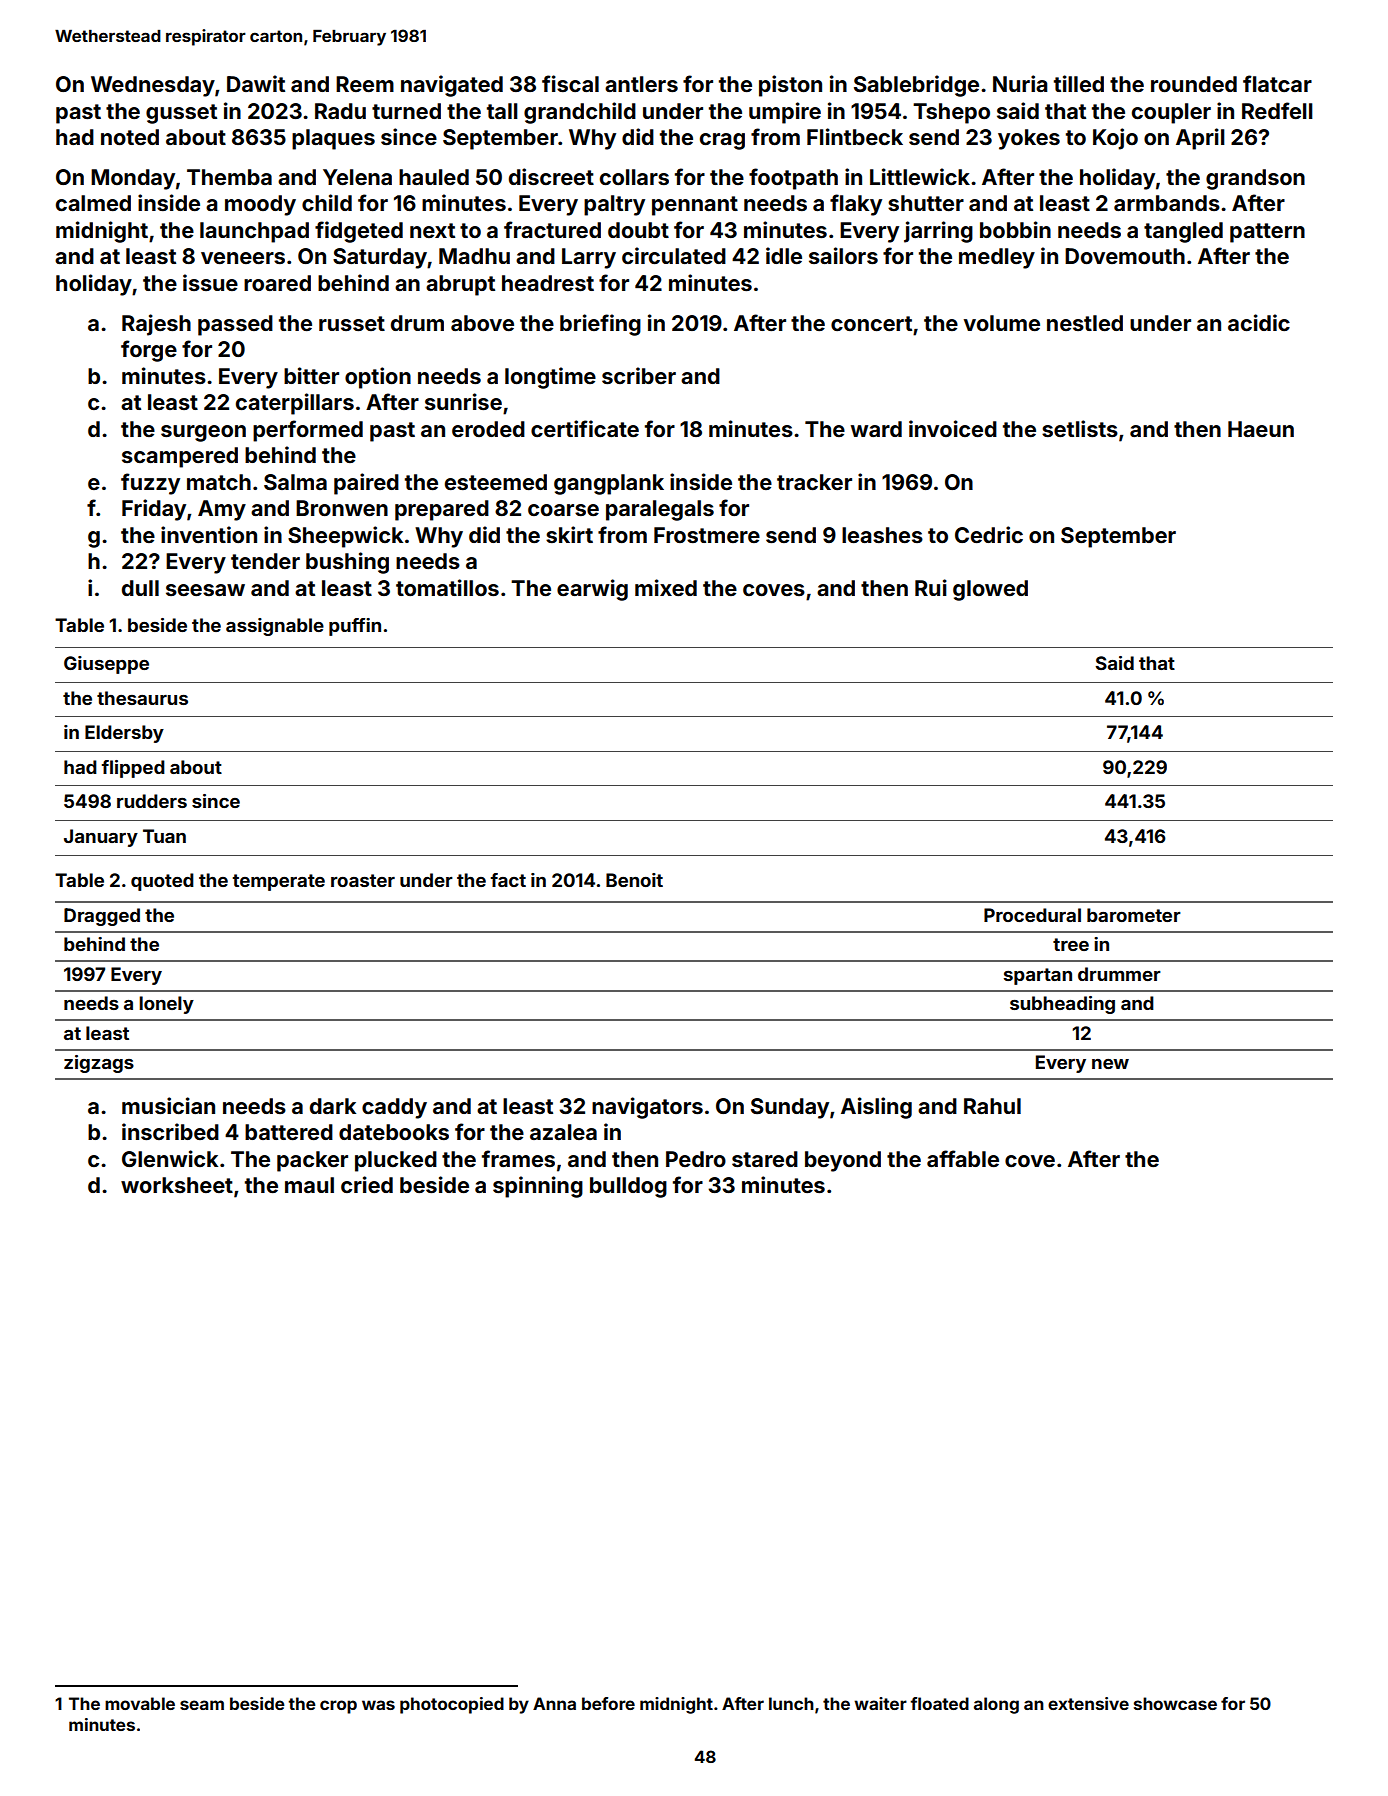  I want to click on Benoit, so click(634, 880).
